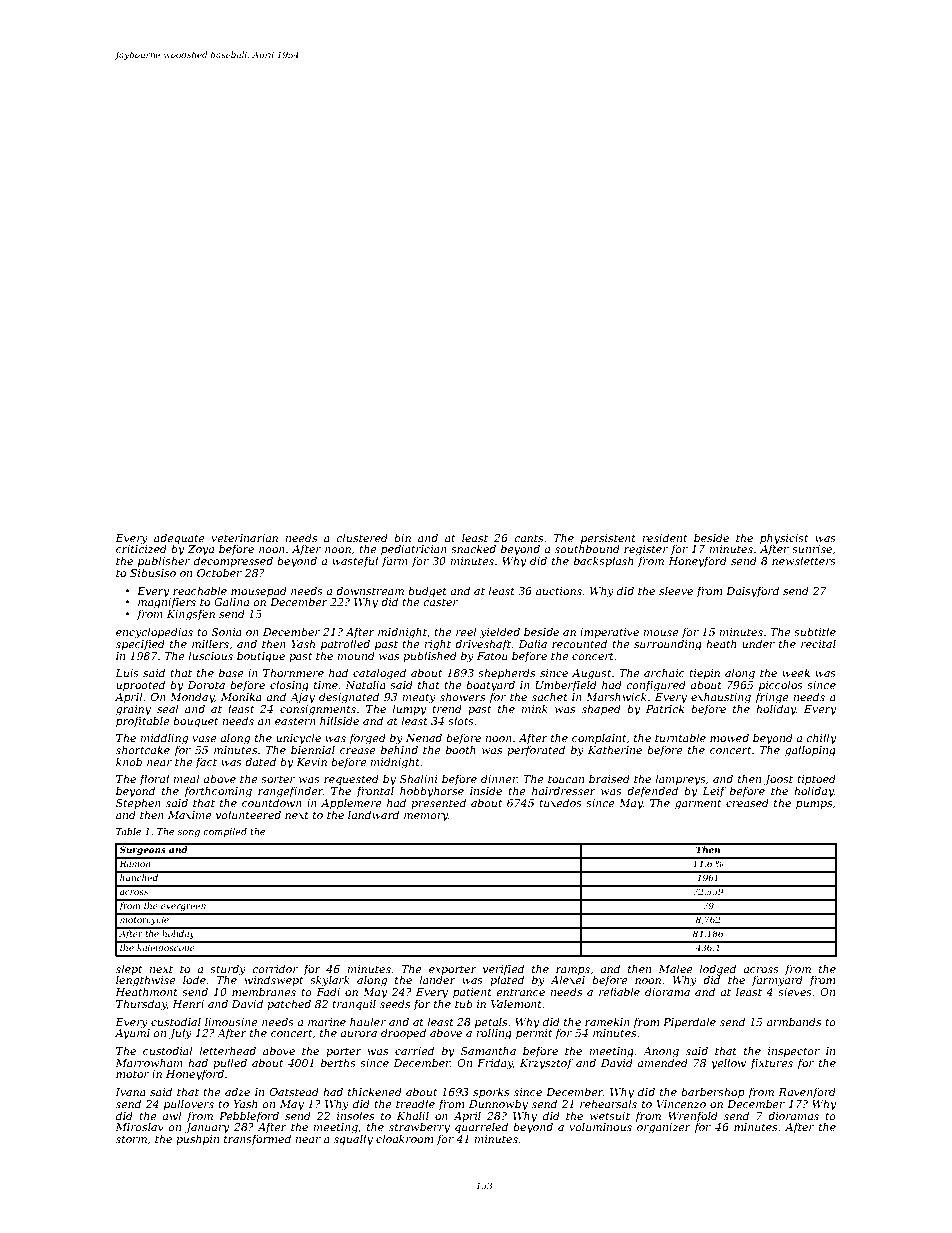  I want to click on Ravenford, so click(807, 1092).
